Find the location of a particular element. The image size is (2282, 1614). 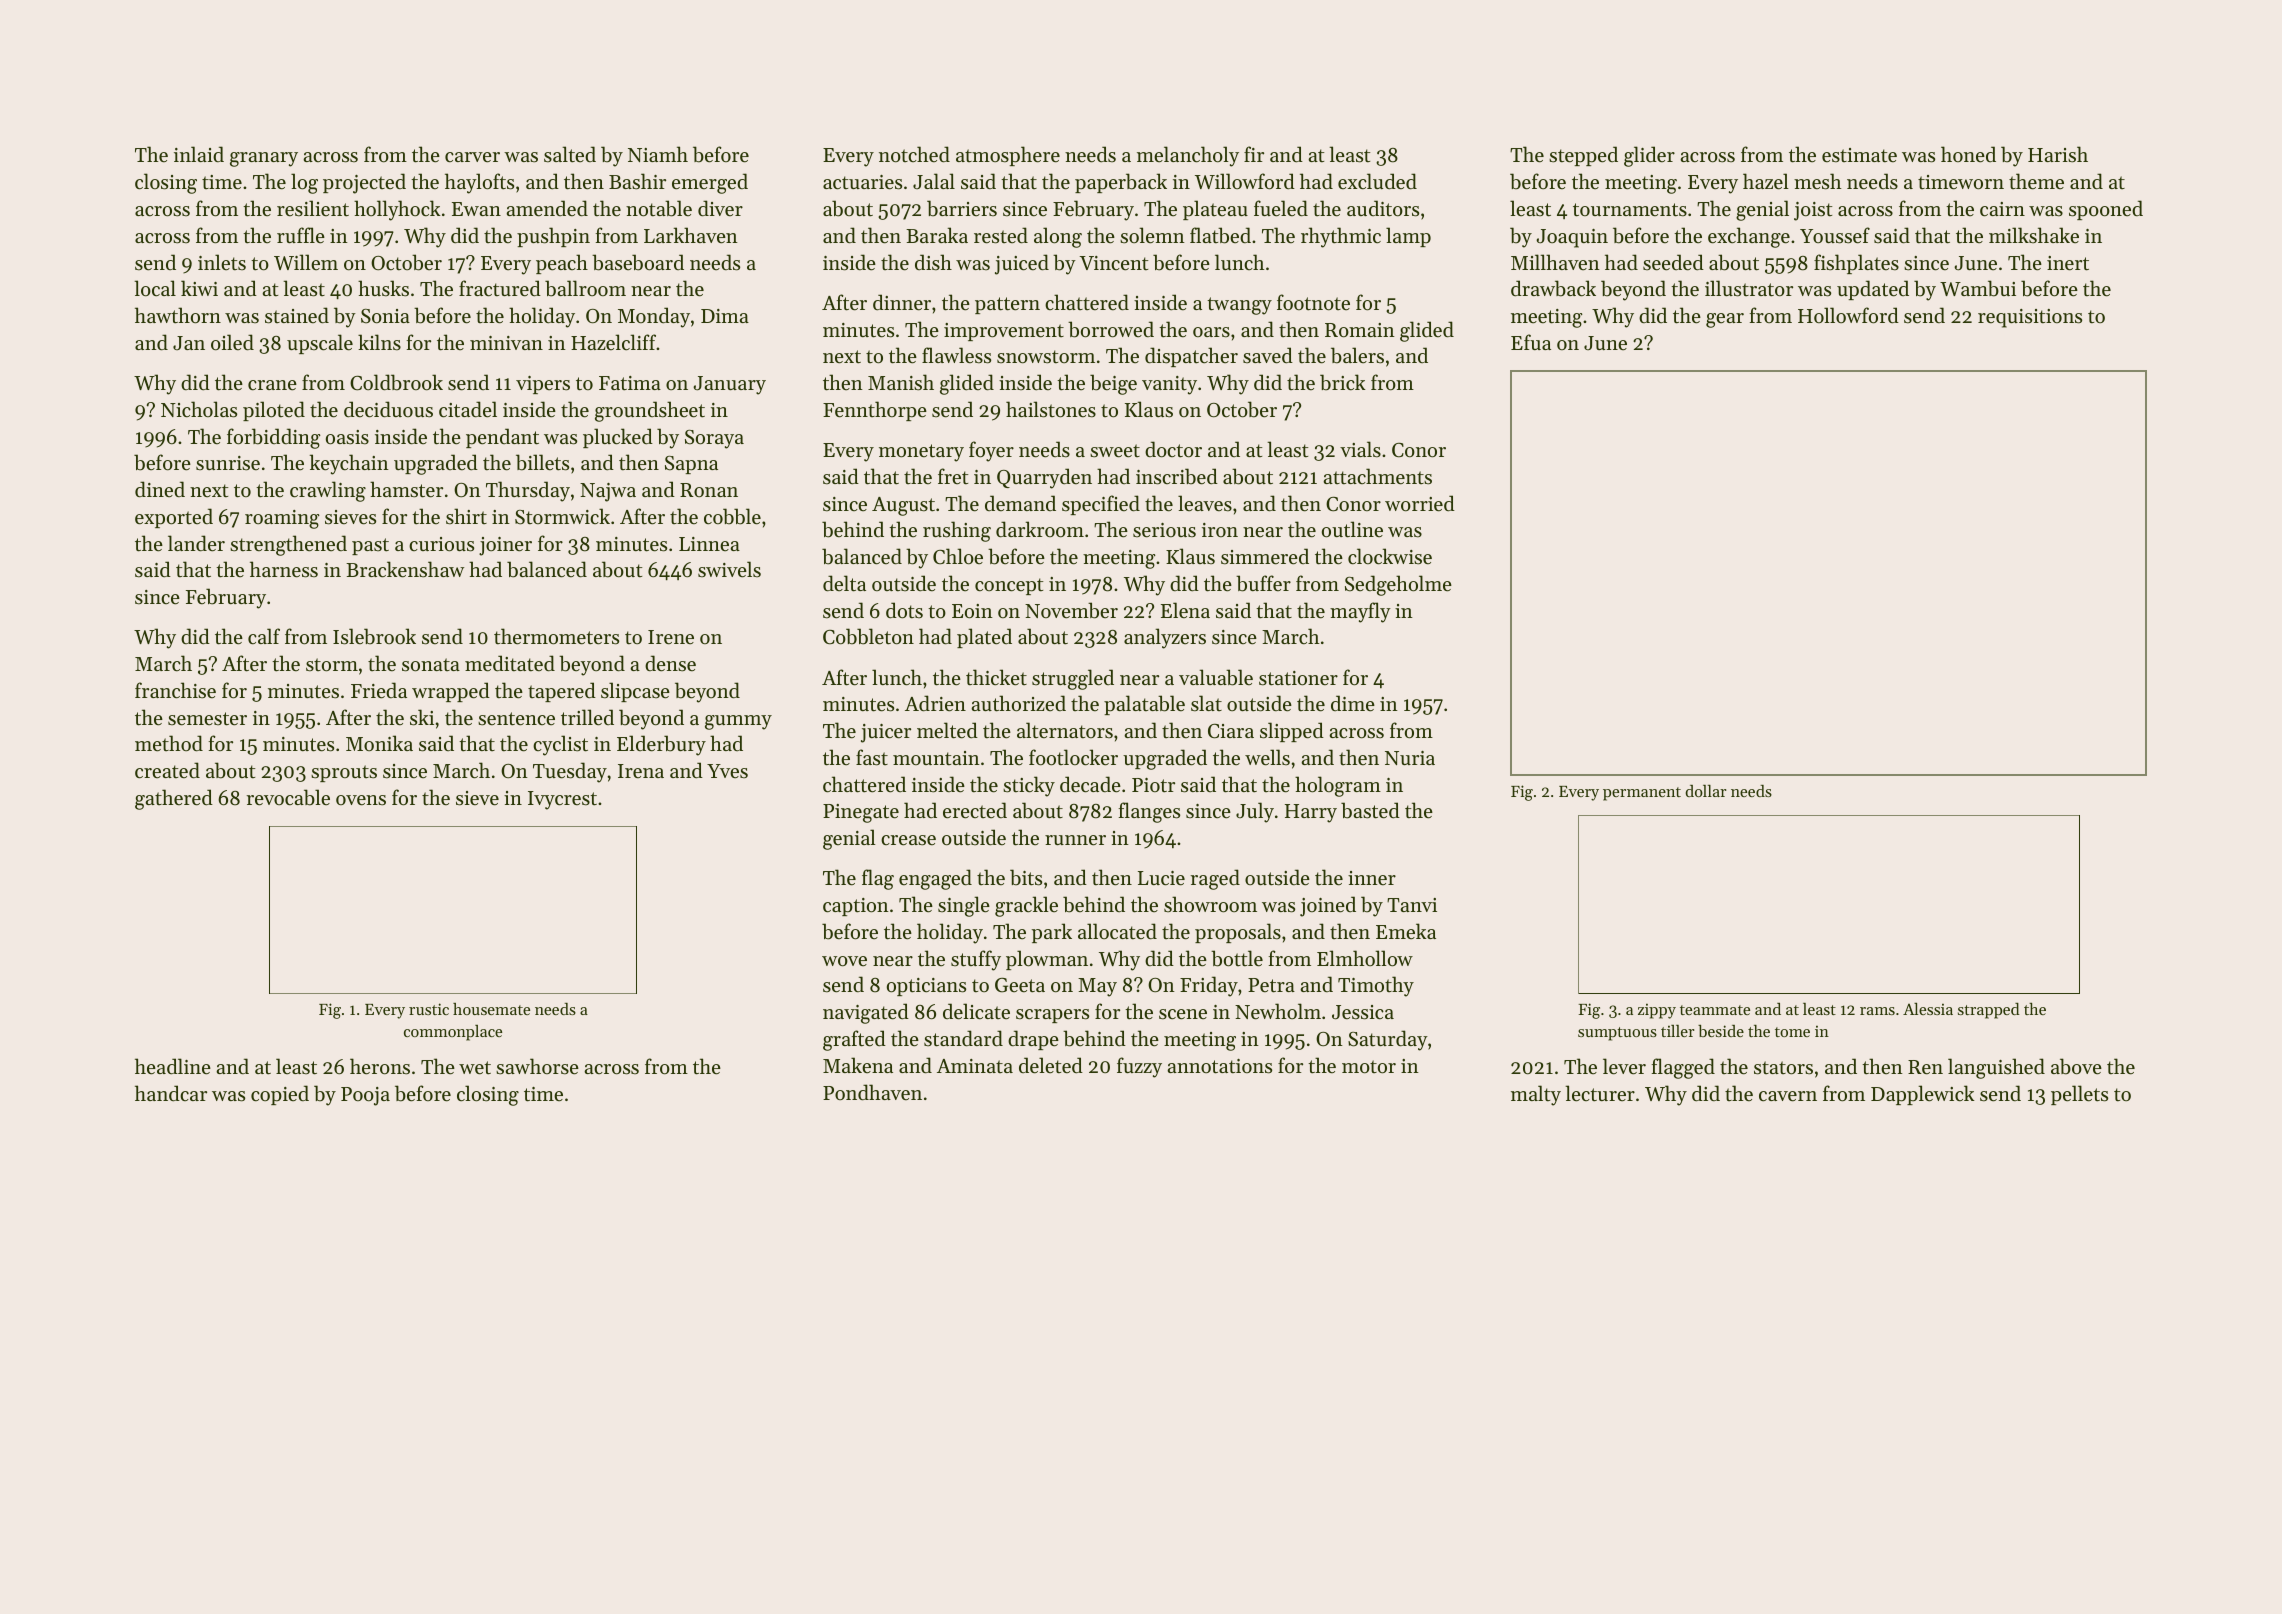

resilient is located at coordinates (313, 208).
